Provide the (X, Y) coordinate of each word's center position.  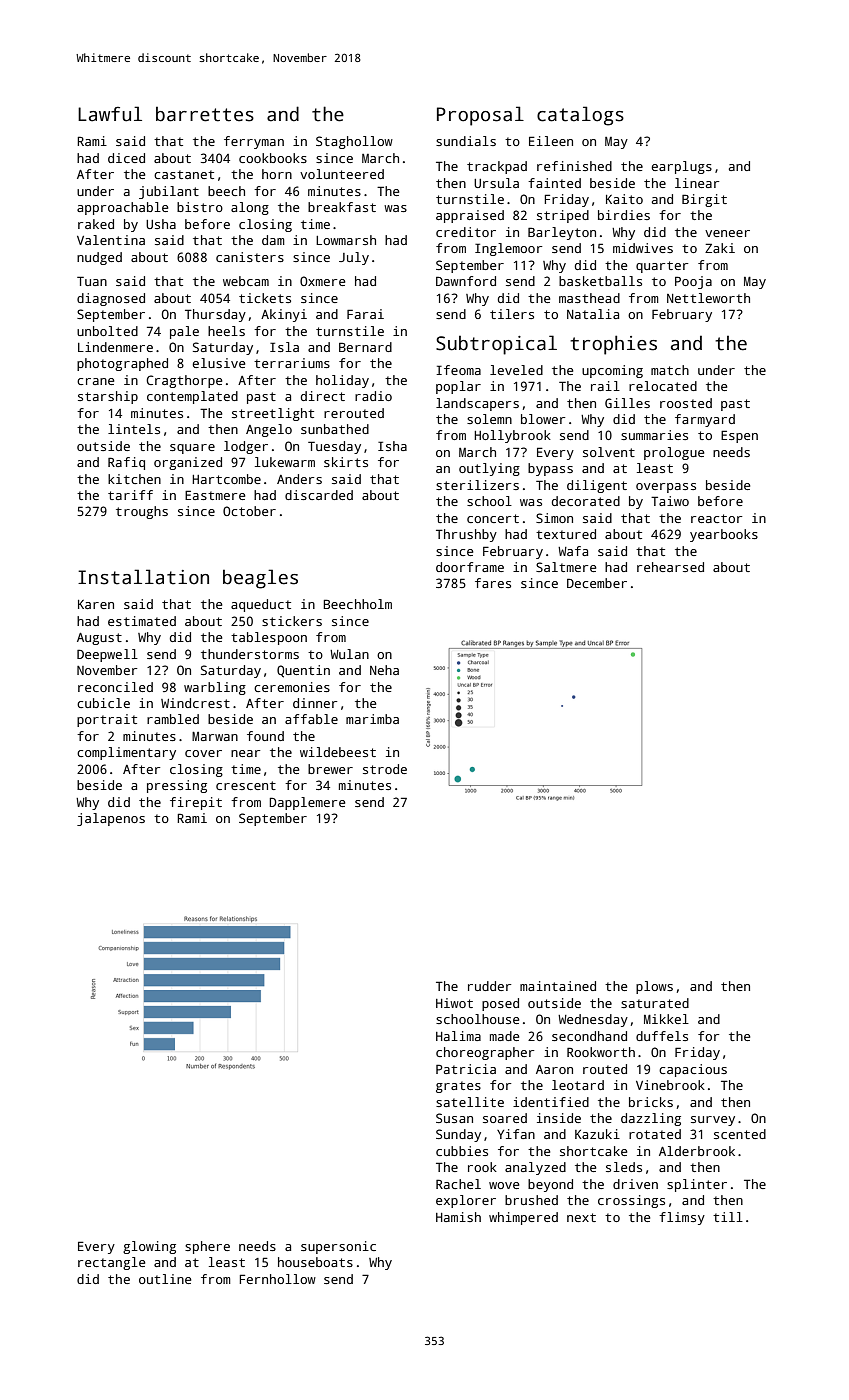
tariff (130, 495)
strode (385, 769)
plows (654, 987)
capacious (693, 1070)
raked (96, 224)
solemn (489, 419)
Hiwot (454, 1003)
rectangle (111, 1263)
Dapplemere (307, 803)
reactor (716, 518)
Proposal (480, 116)
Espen (739, 436)
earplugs (681, 167)
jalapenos (111, 819)
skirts (346, 462)
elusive (218, 363)
